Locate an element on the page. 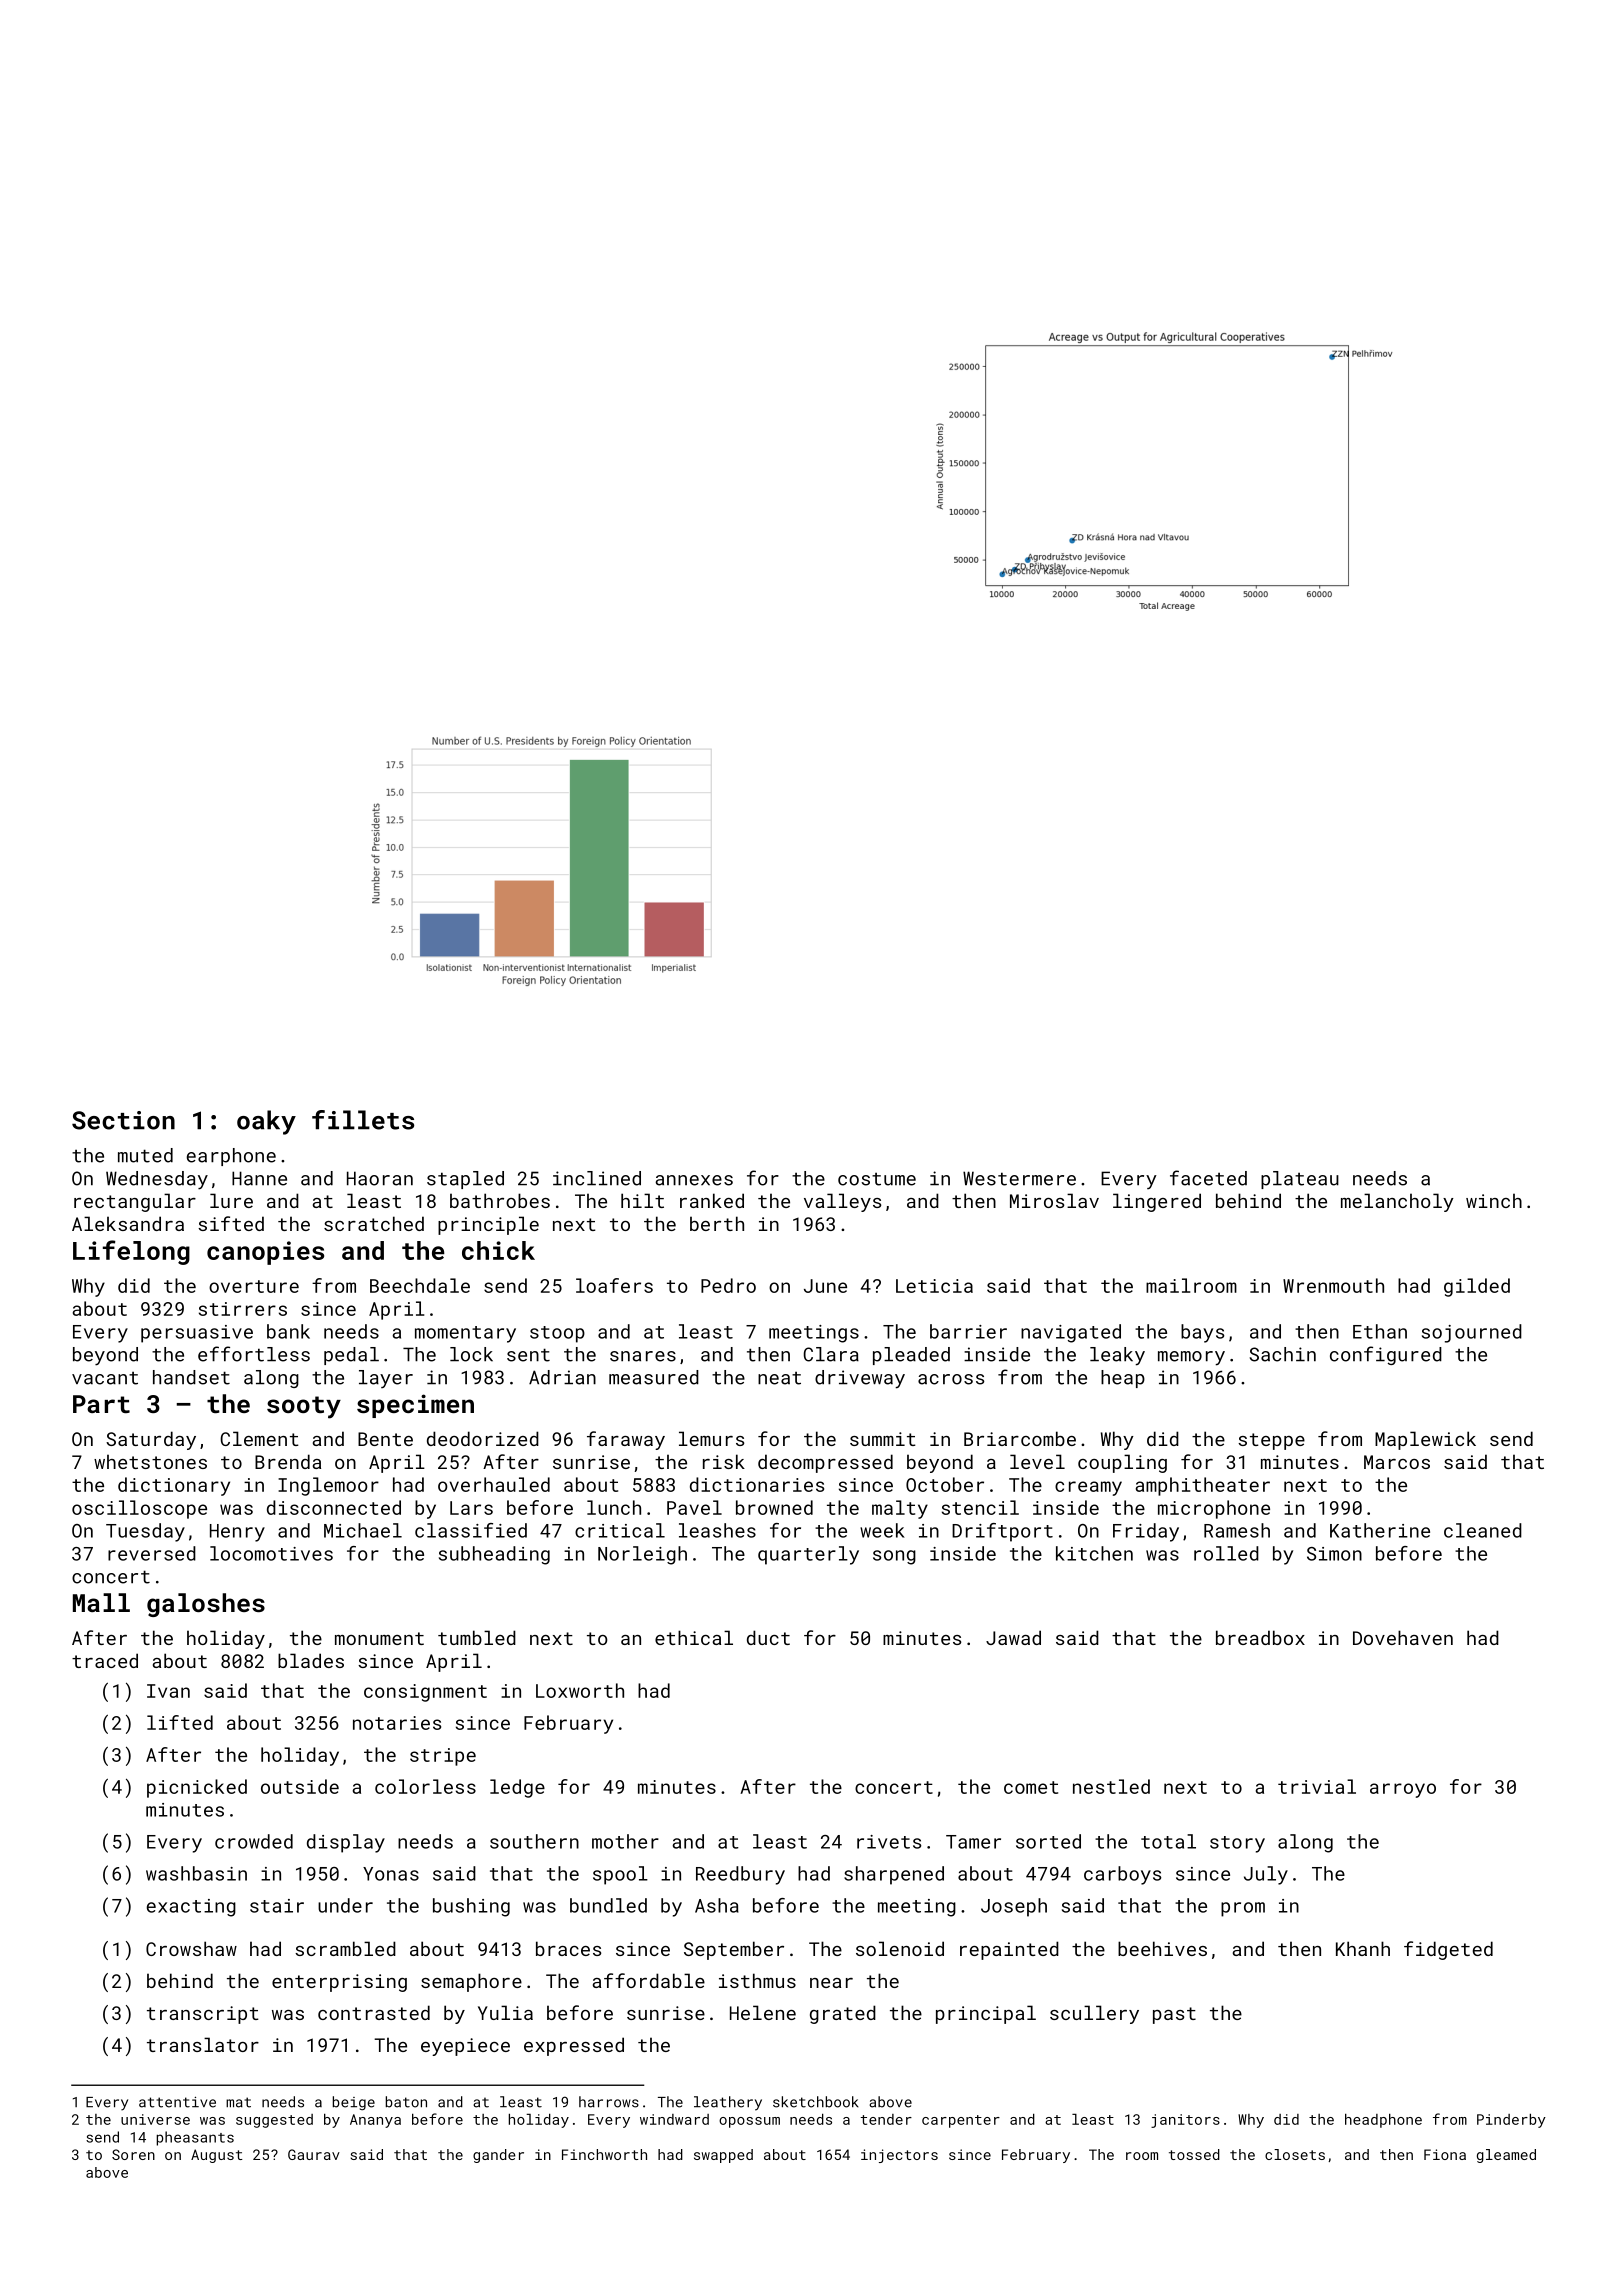 The height and width of the image is (2292, 1620). attentive is located at coordinates (177, 2102).
